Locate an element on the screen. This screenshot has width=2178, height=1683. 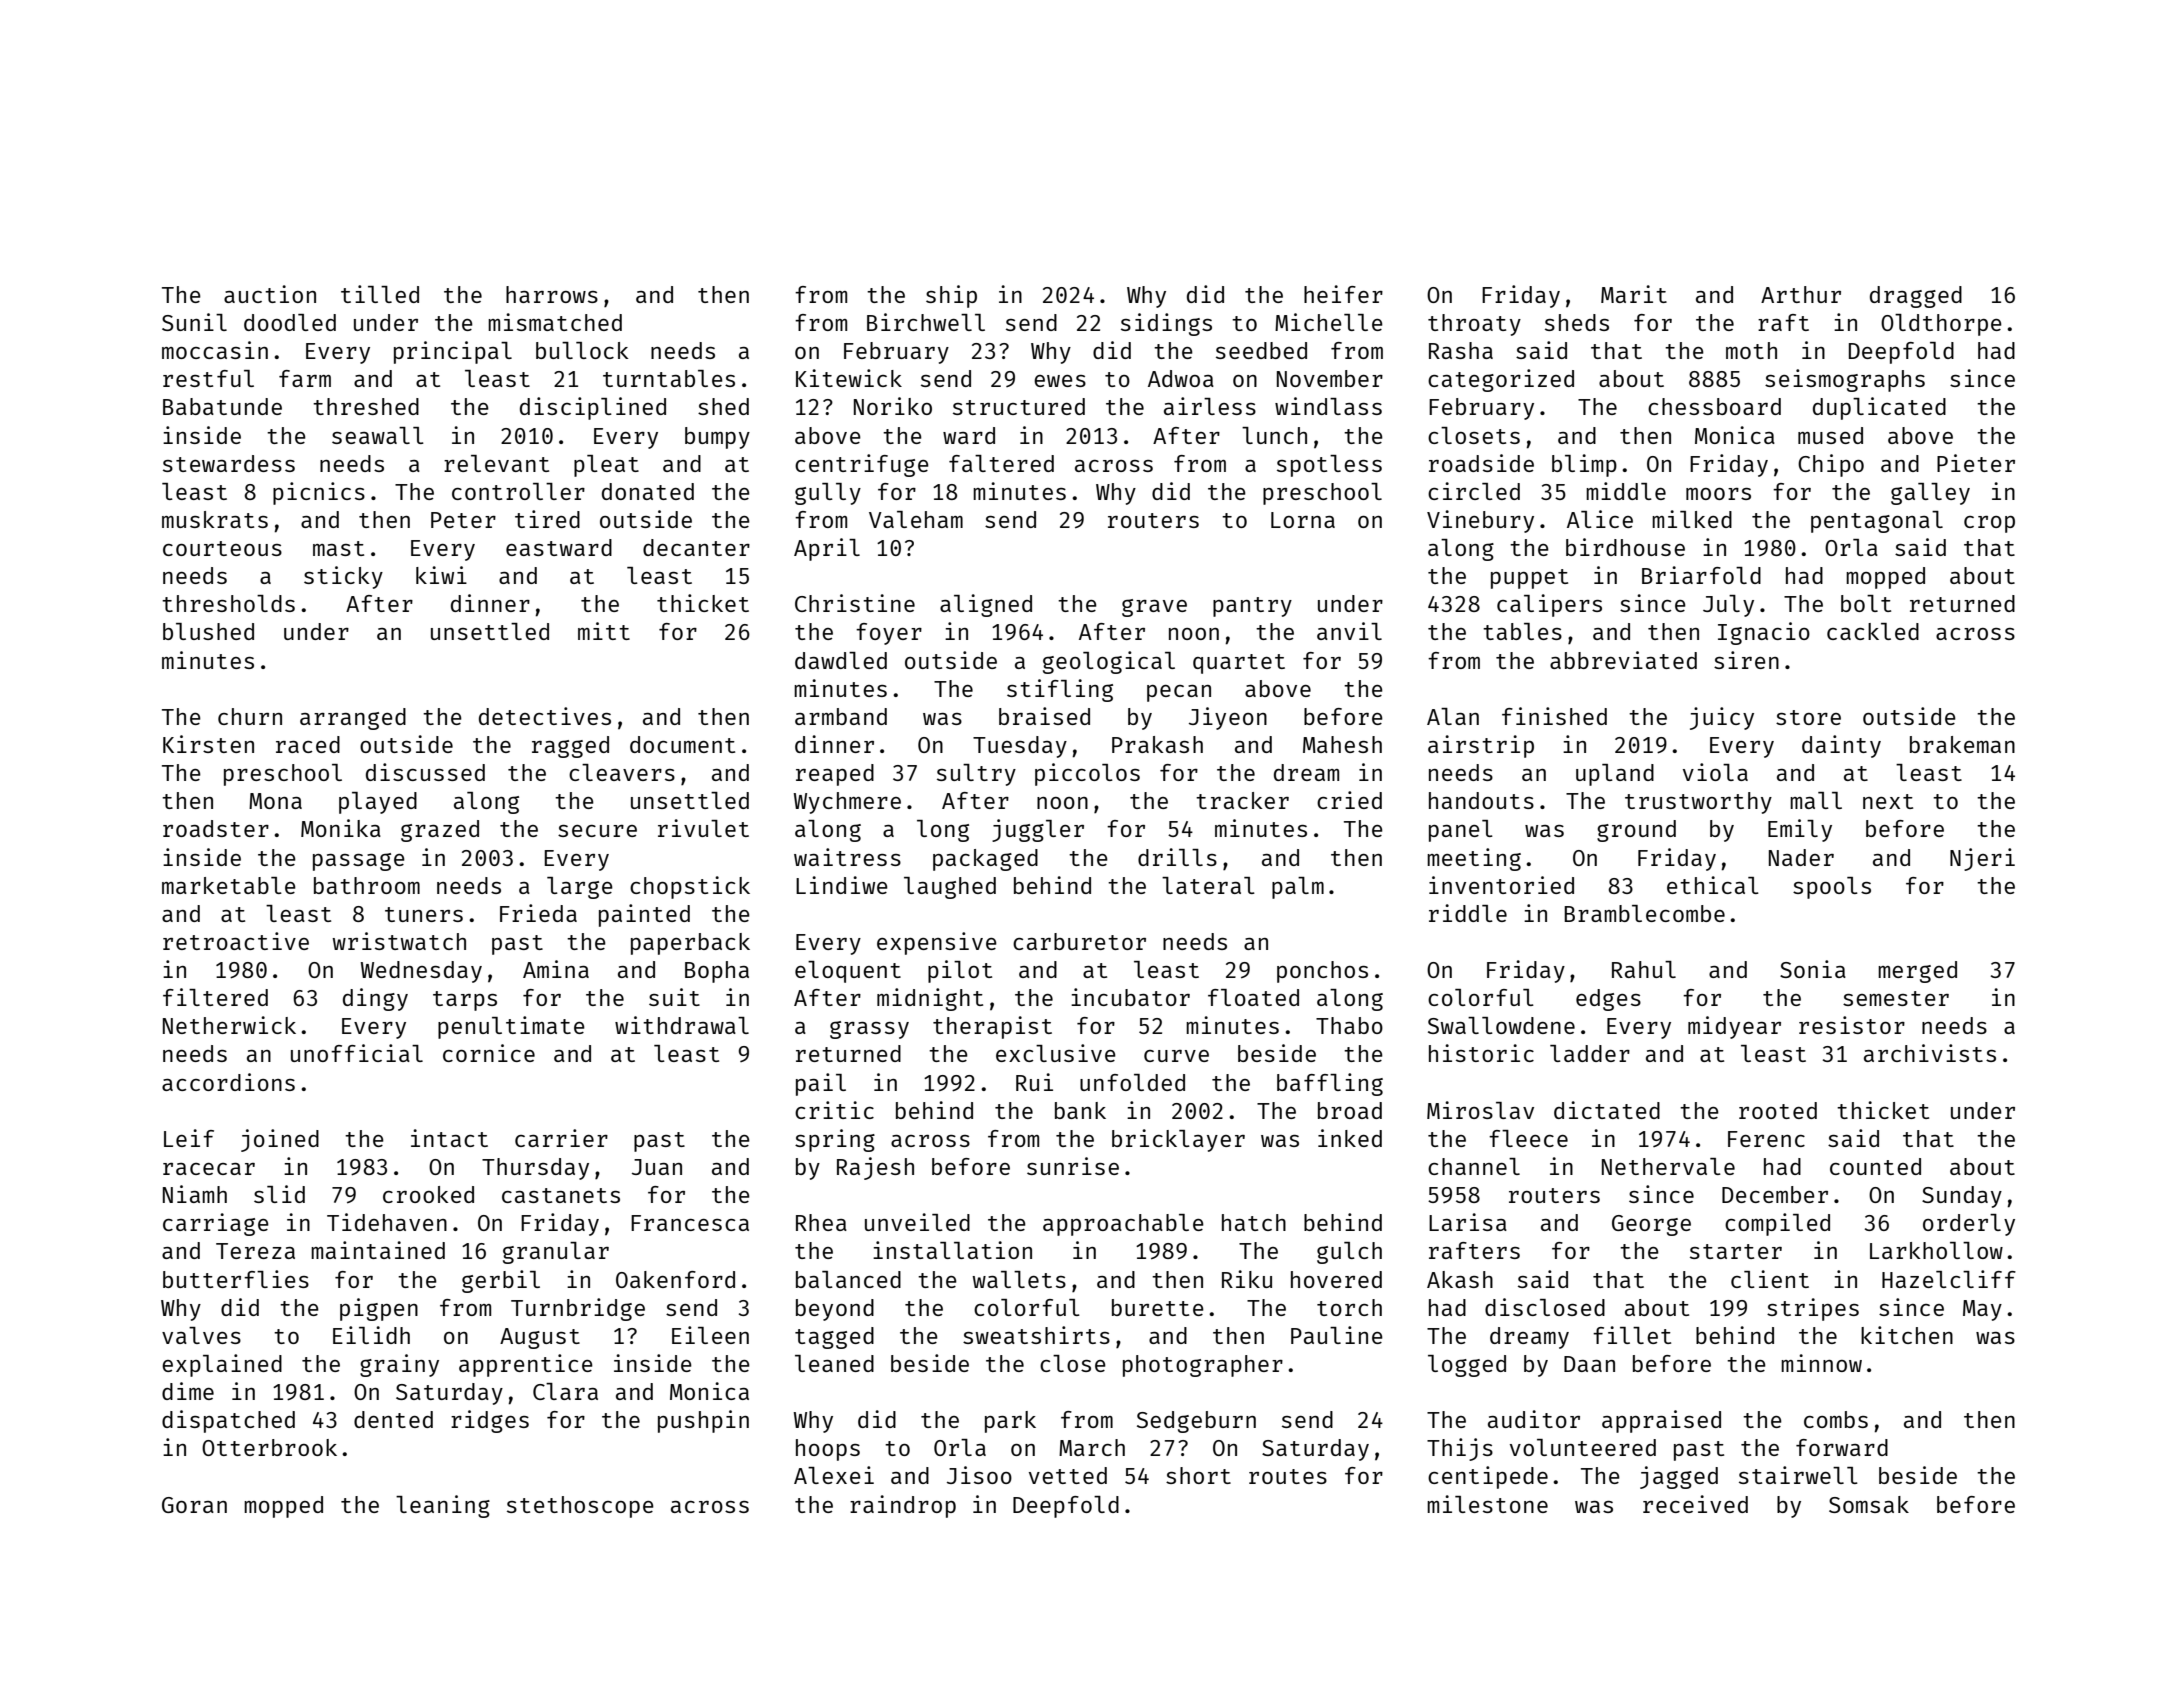
lateral is located at coordinates (1208, 885).
